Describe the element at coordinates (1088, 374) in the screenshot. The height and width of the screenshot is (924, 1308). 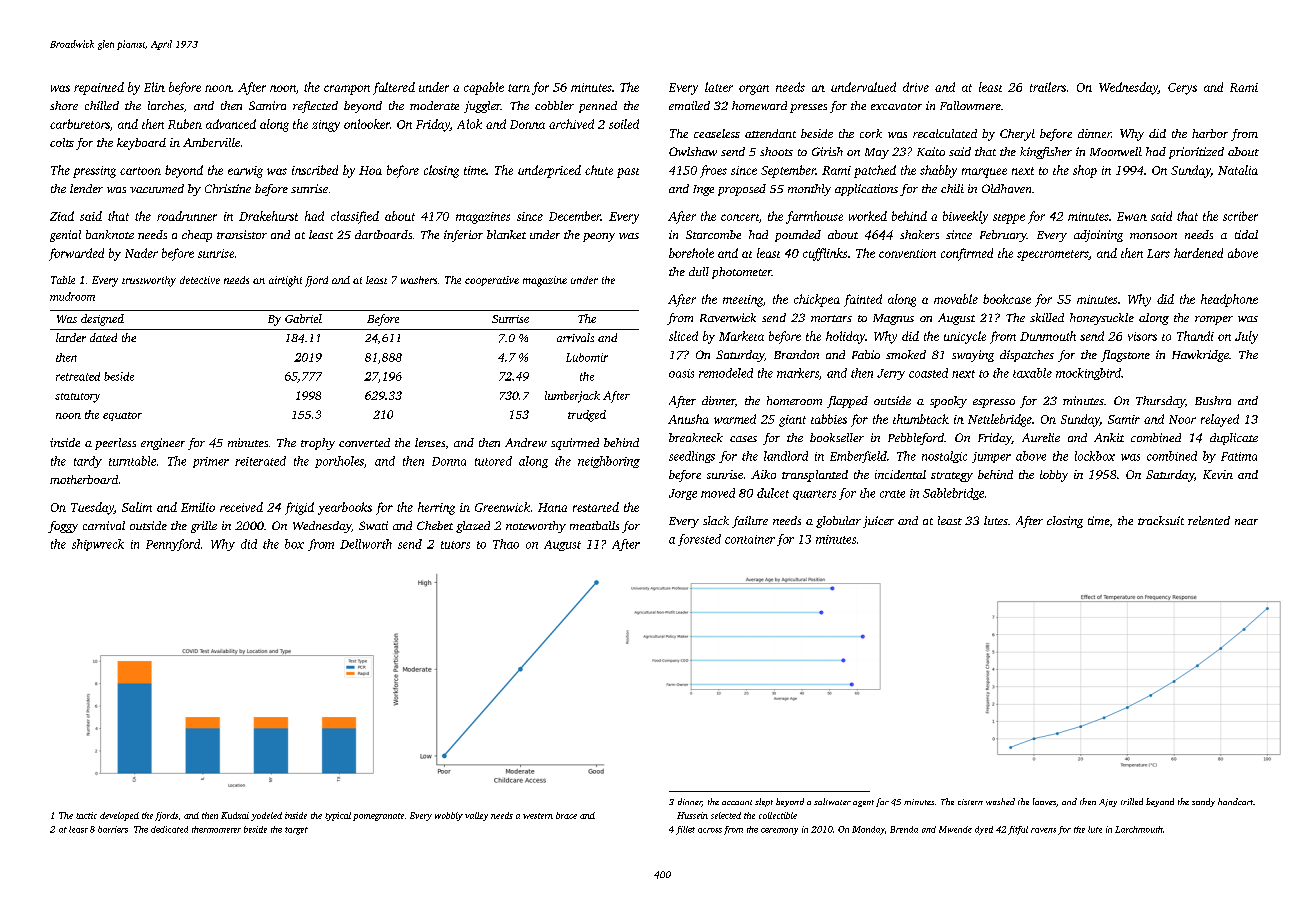
I see `mockingbird` at that location.
